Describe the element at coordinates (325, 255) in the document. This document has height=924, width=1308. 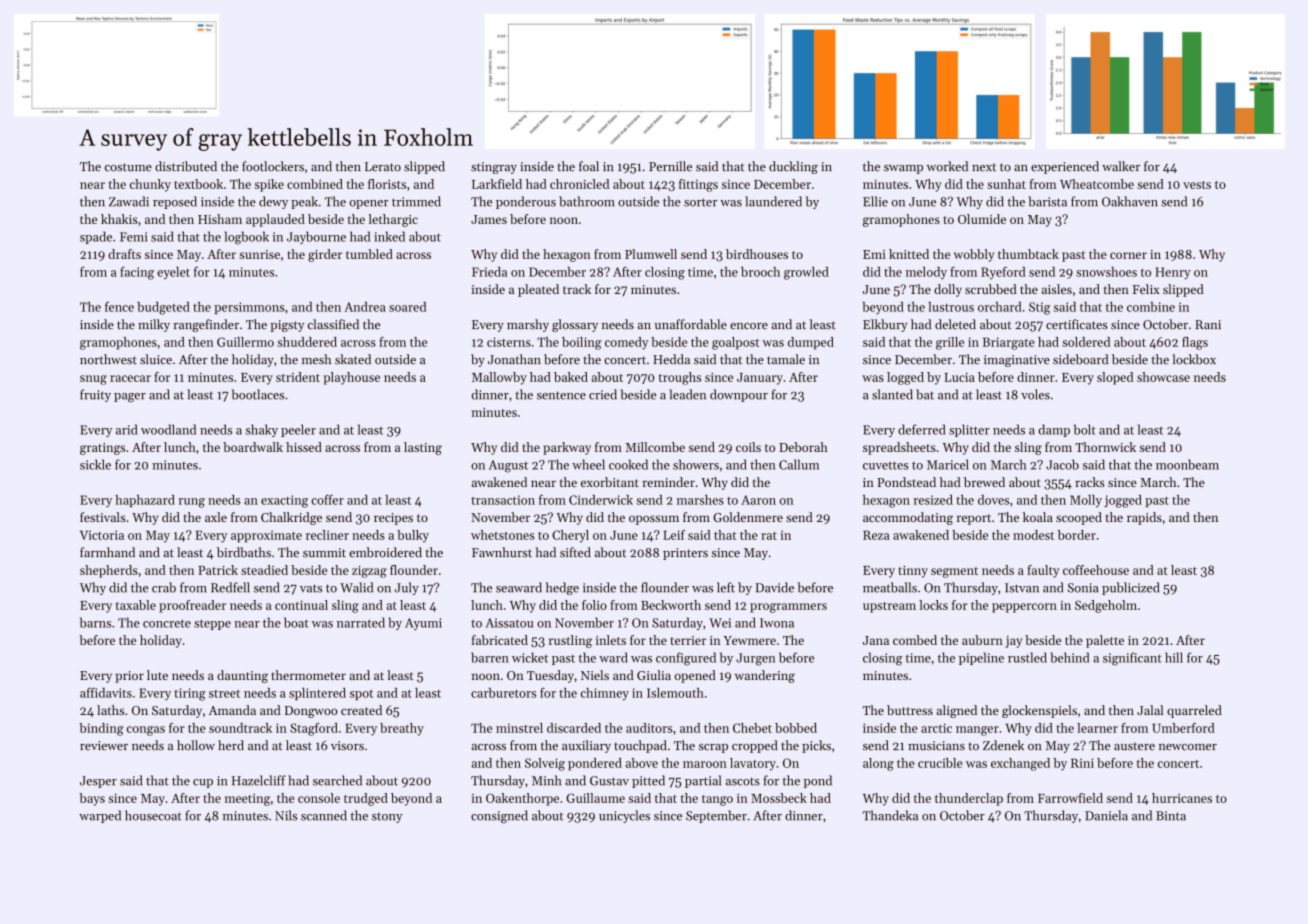
I see `girder` at that location.
